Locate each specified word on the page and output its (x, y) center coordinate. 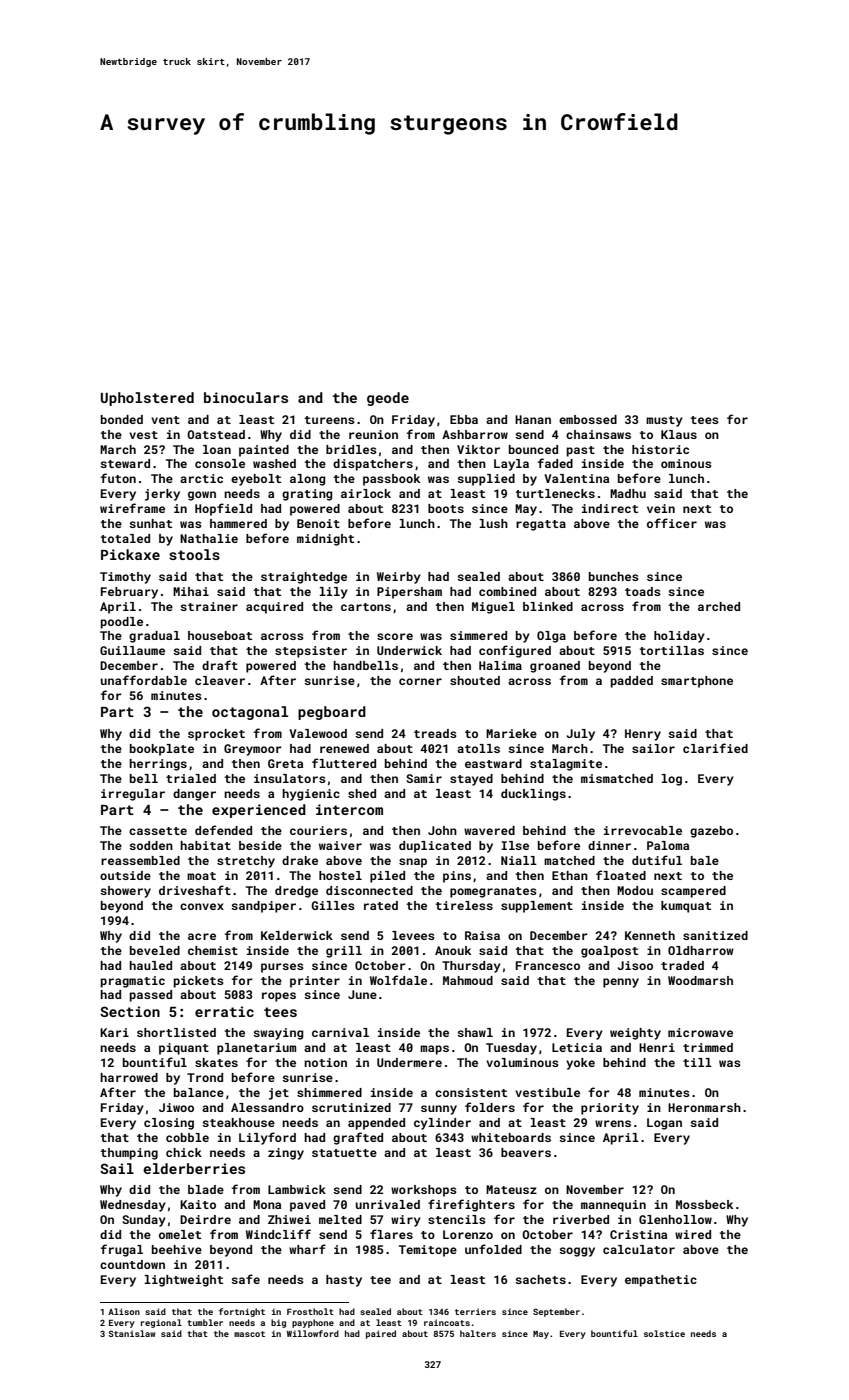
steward (125, 463)
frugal (121, 1250)
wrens (613, 1123)
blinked (548, 606)
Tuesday (511, 1049)
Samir (424, 778)
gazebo (711, 832)
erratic (224, 1011)
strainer (209, 606)
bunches (614, 576)
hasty (344, 1281)
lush (493, 523)
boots (446, 508)
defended (223, 830)
